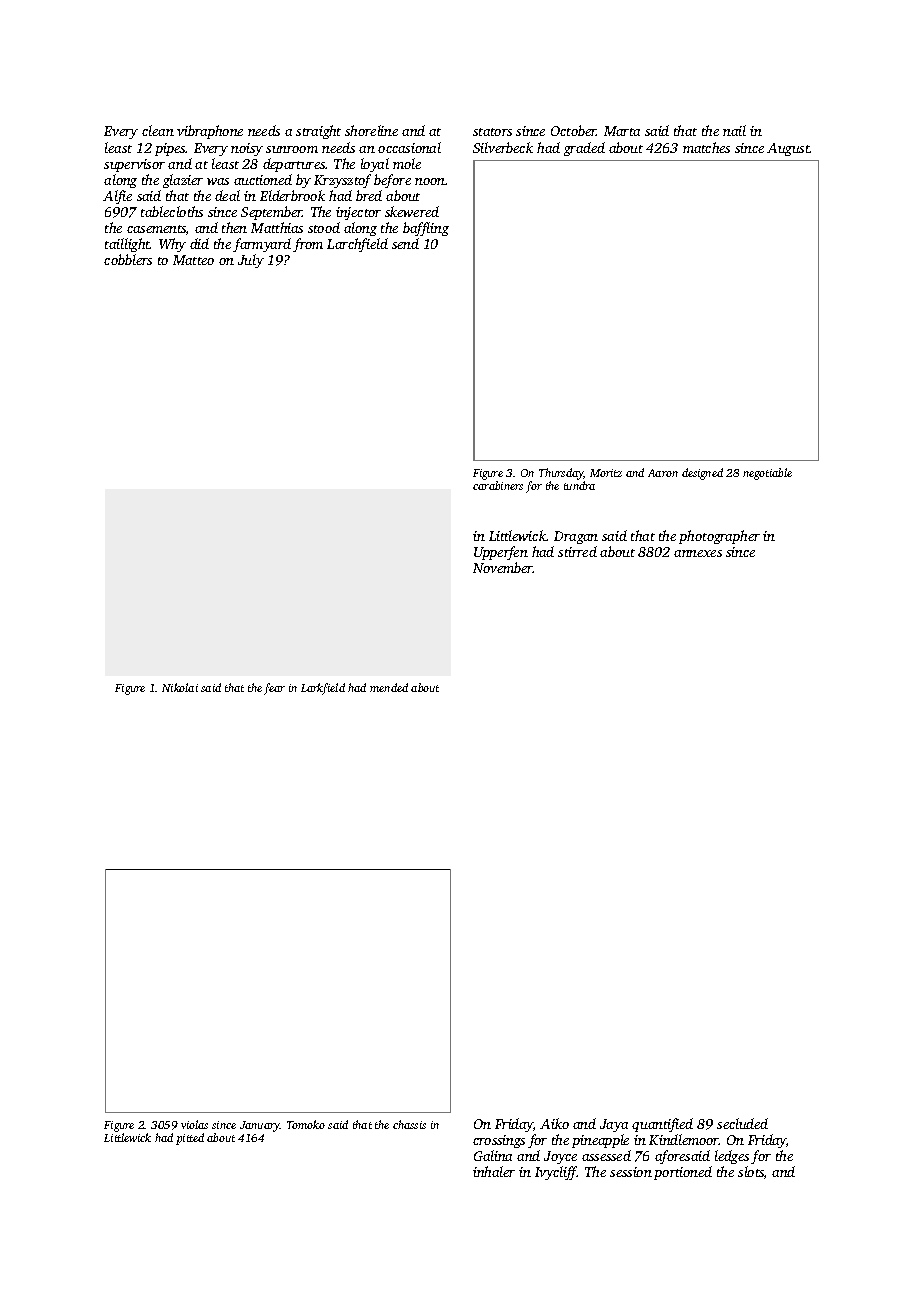 The image size is (924, 1308). I want to click on Aiko, so click(554, 1123).
